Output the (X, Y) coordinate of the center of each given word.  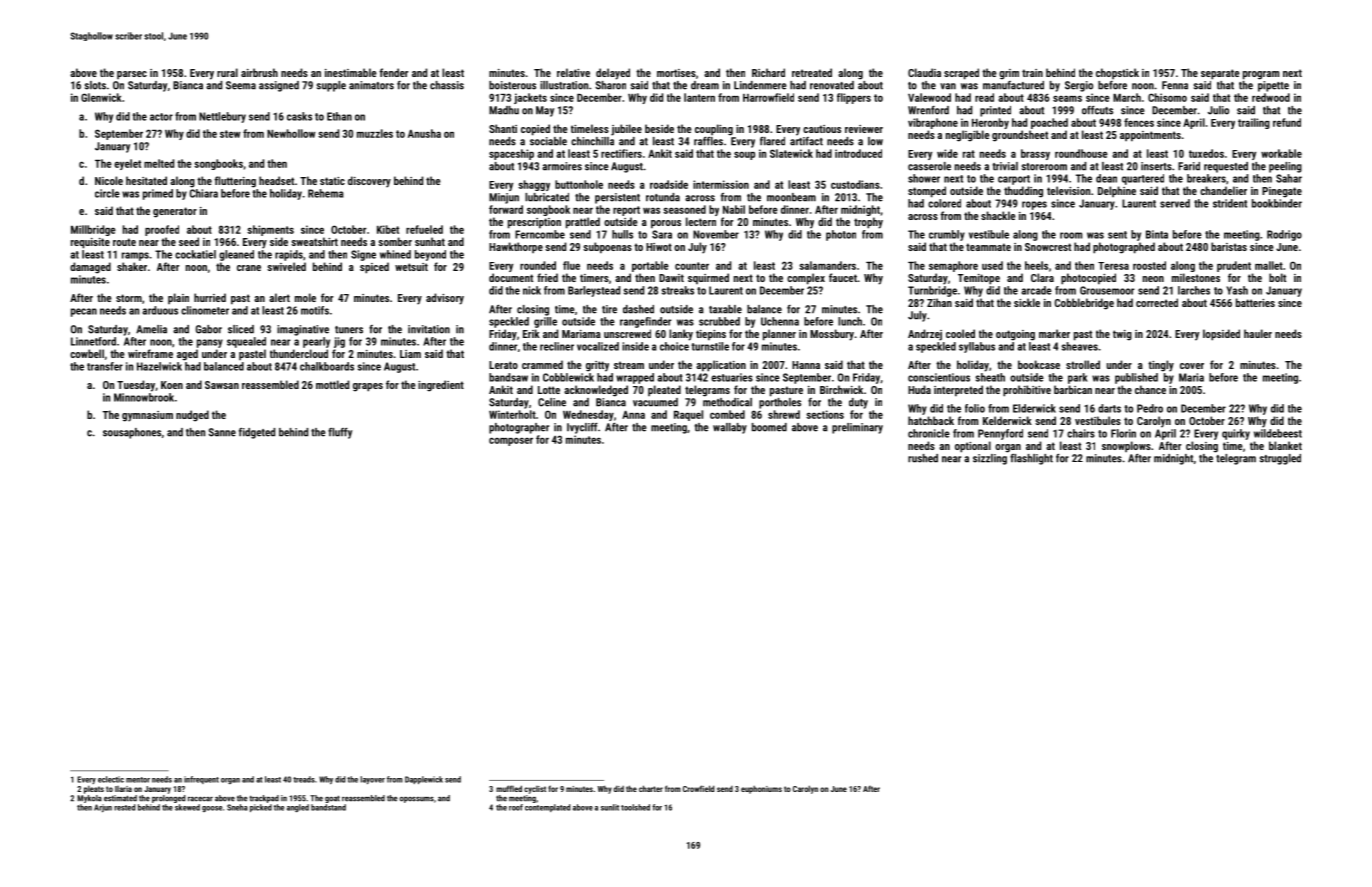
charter (651, 788)
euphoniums (761, 789)
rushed (923, 458)
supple (331, 86)
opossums (417, 800)
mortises (676, 73)
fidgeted (257, 433)
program (1261, 75)
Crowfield (698, 788)
